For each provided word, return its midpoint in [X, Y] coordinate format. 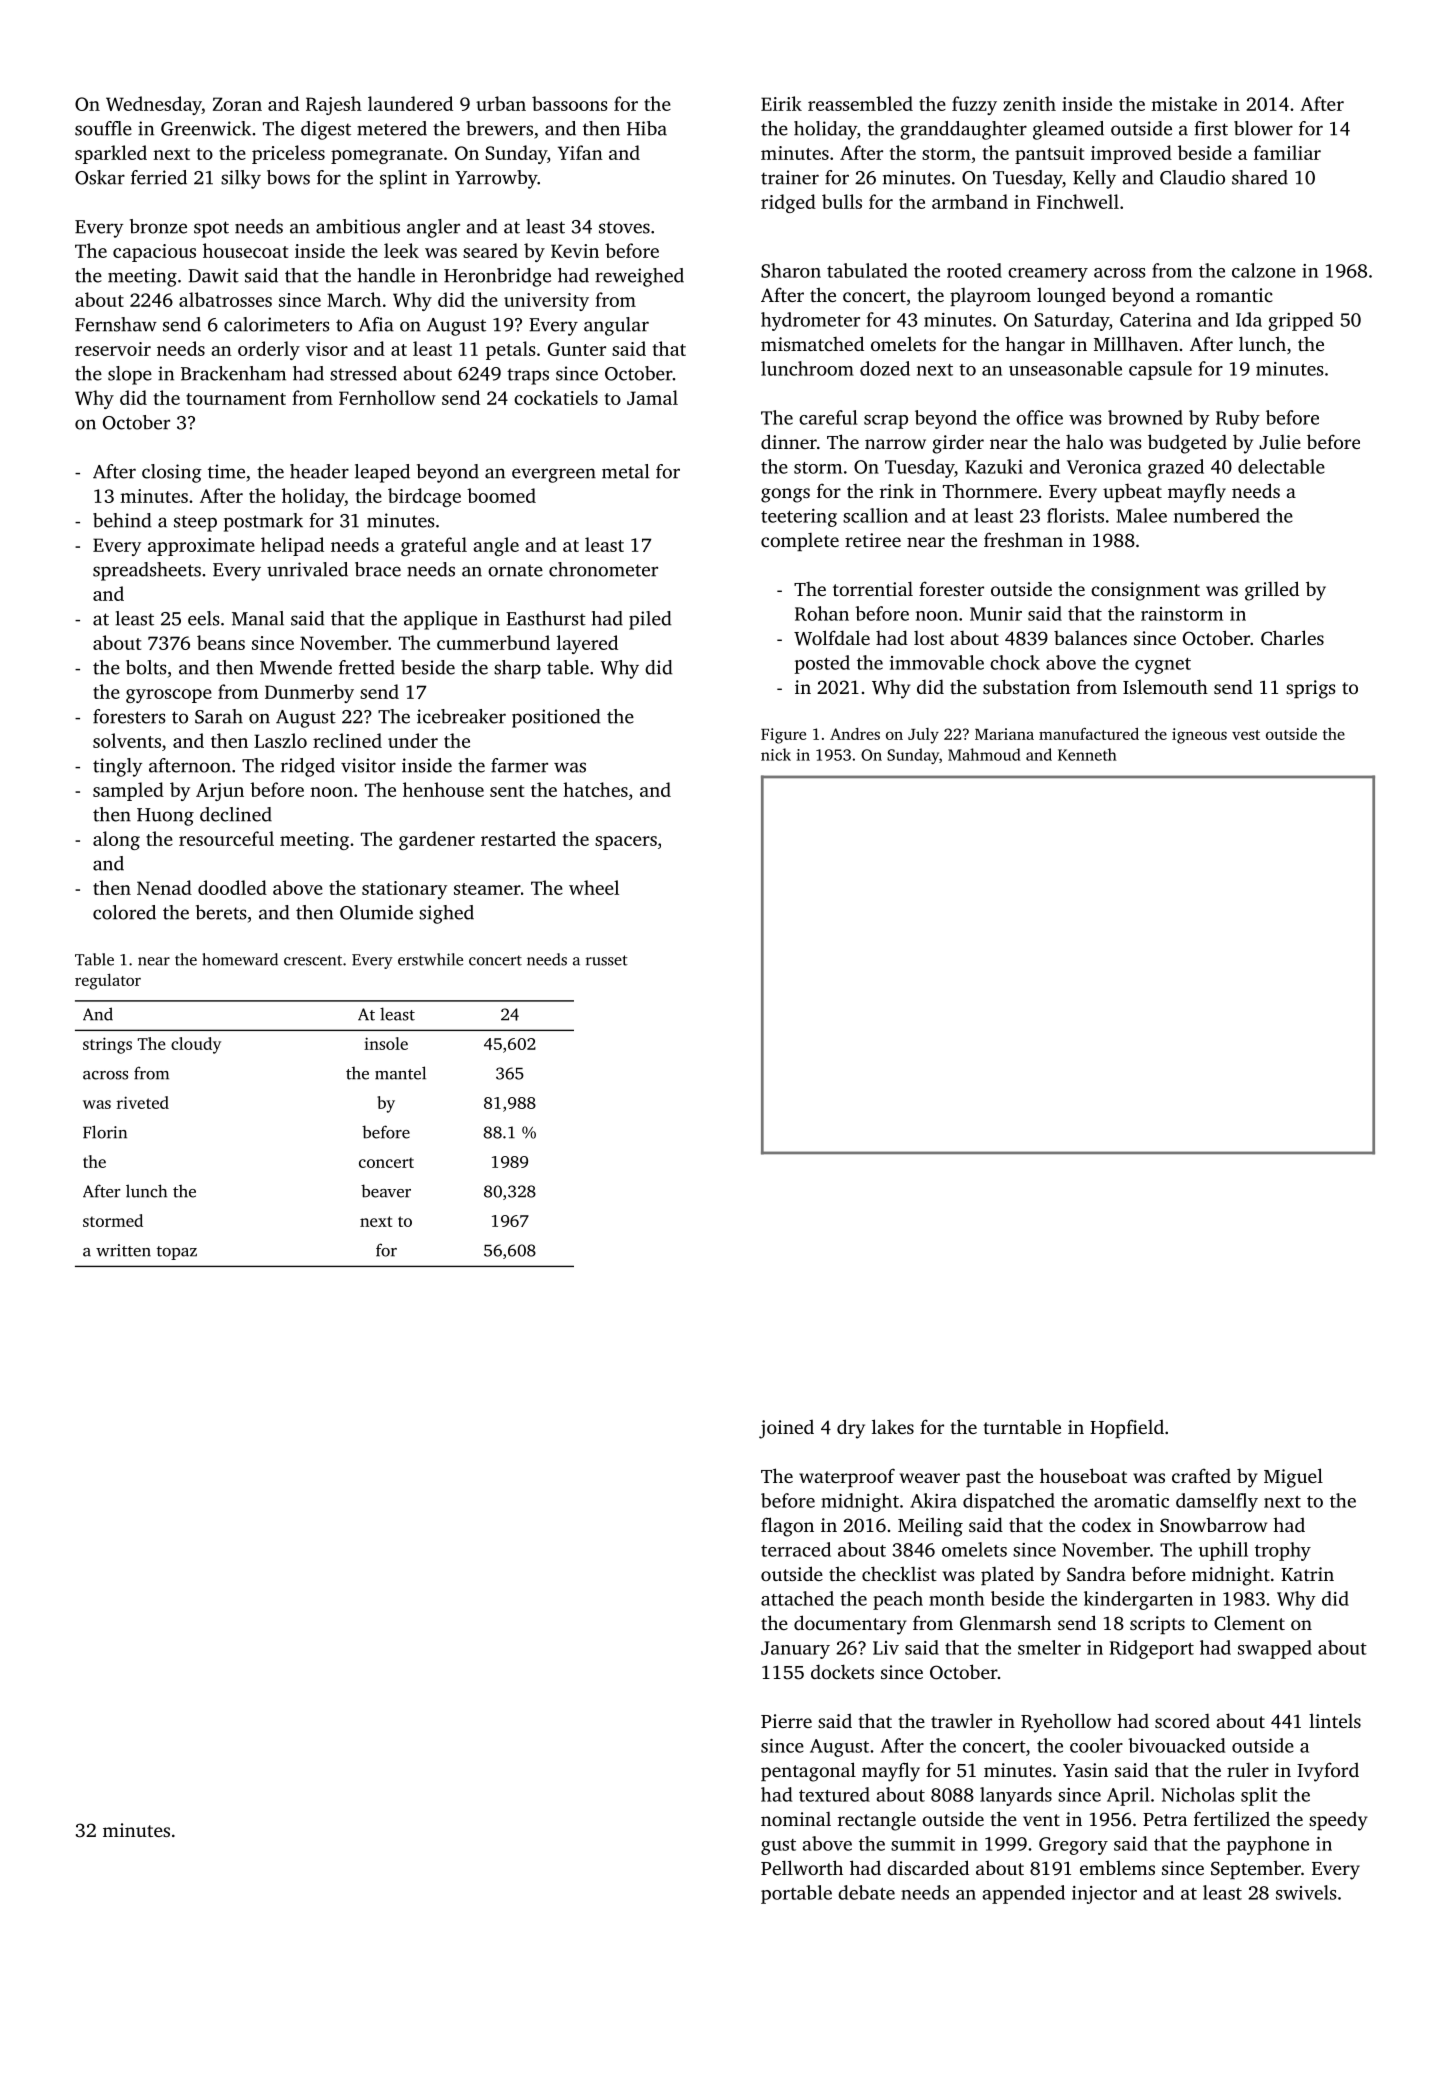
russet [607, 960]
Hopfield [1127, 1428]
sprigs [1311, 689]
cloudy [196, 1045]
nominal [796, 1819]
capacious [154, 253]
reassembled [860, 103]
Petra [1165, 1819]
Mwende [296, 667]
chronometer [603, 569]
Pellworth [802, 1867]
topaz [177, 1253]
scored [1182, 1720]
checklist [899, 1573]
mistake [1184, 103]
